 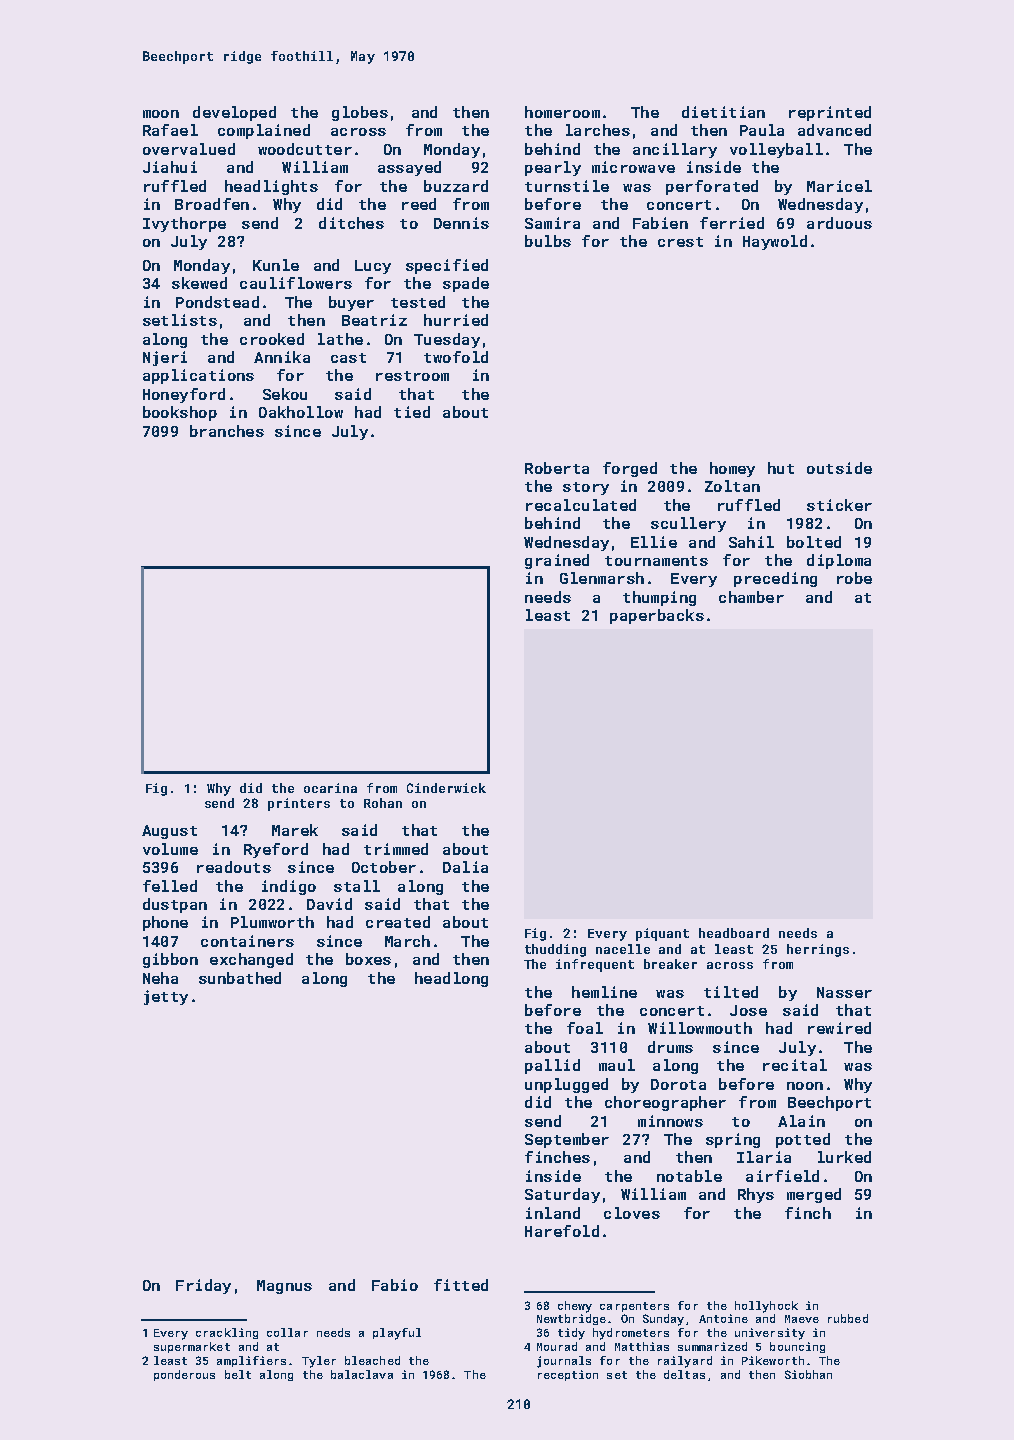 What do you see at coordinates (602, 578) in the image?
I see `Glenmarsh` at bounding box center [602, 578].
